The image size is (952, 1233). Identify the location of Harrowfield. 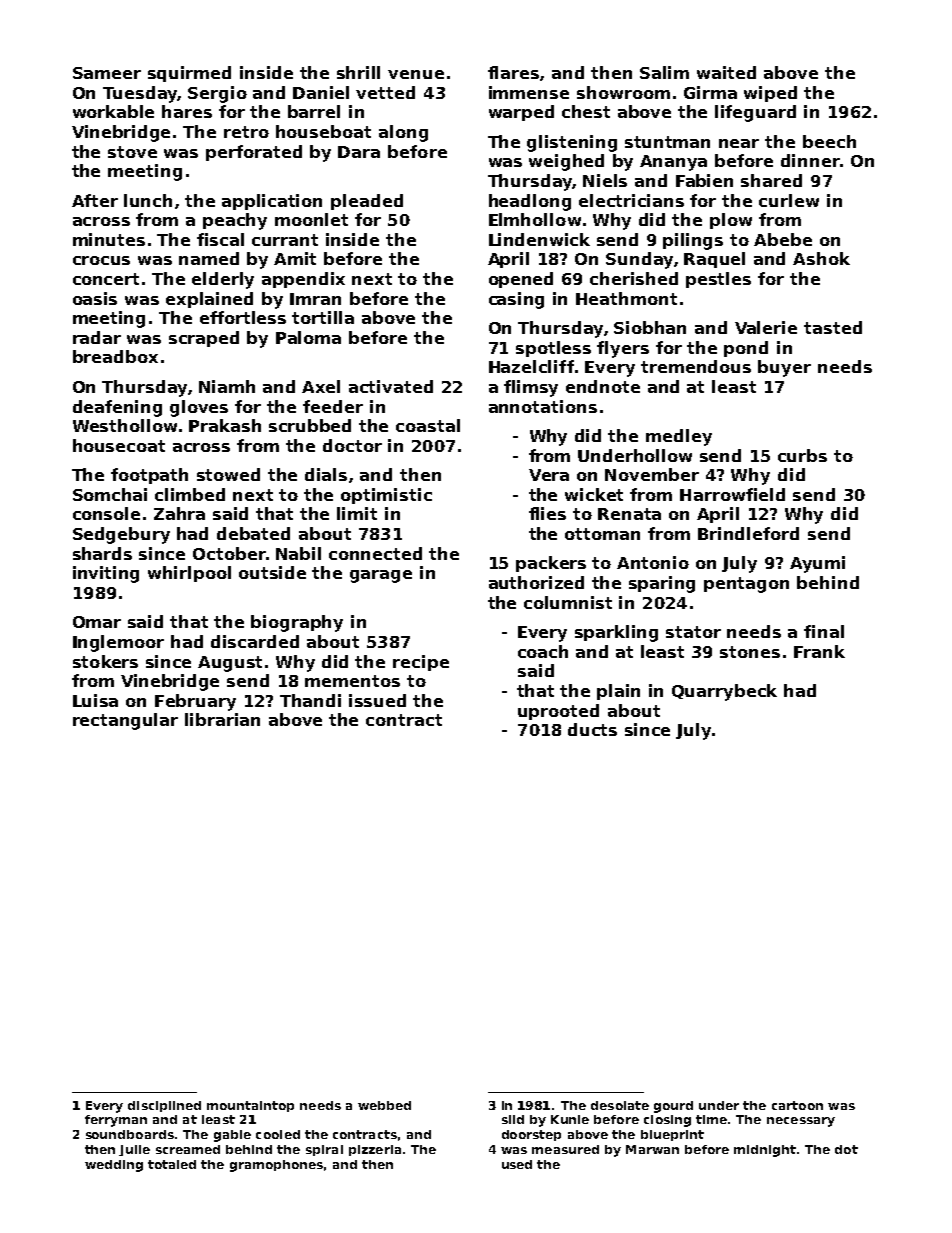
(732, 494).
